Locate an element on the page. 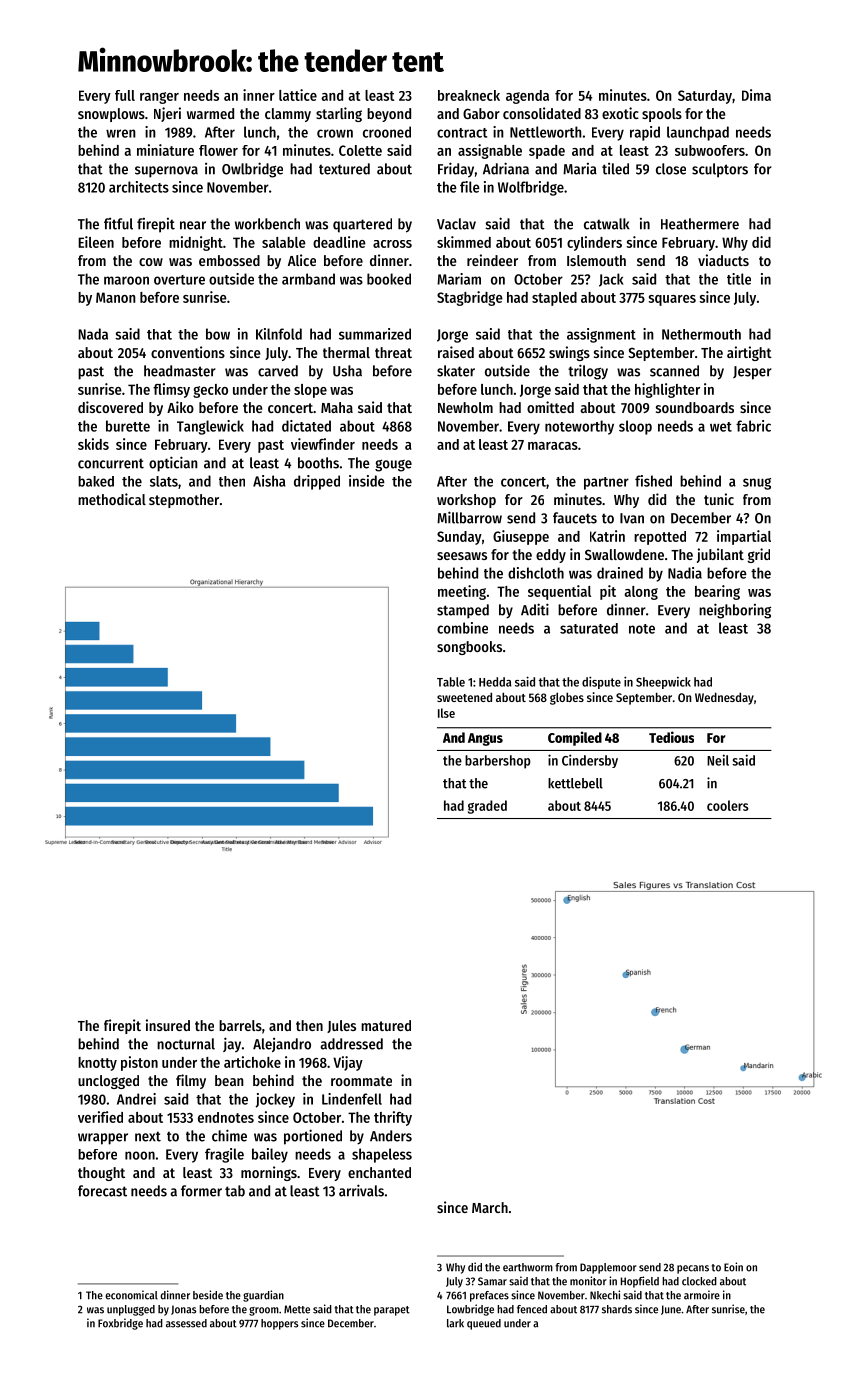  Sheepwick is located at coordinates (663, 683).
